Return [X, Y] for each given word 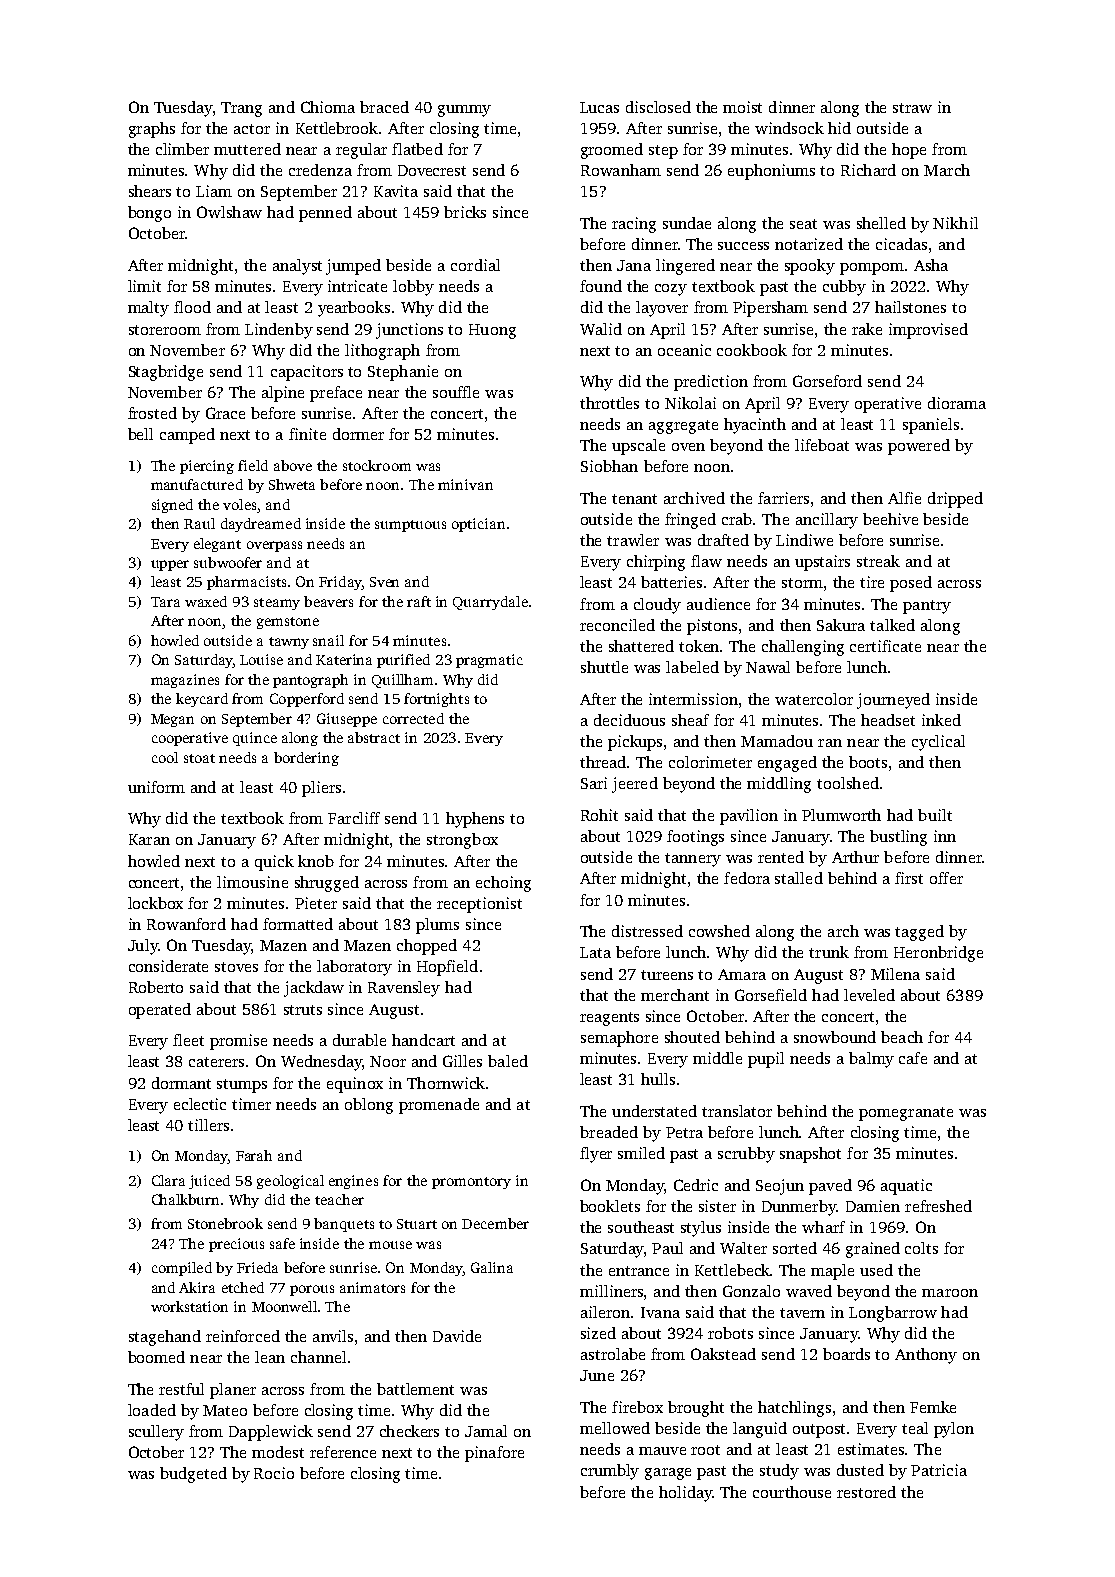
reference [343, 1452]
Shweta [292, 484]
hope [909, 151]
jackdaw [314, 989]
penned [325, 214]
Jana [634, 265]
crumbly [610, 1472]
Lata [595, 952]
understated [654, 1111]
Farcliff [354, 818]
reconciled [617, 625]
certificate [885, 646]
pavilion [749, 817]
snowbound [835, 1037]
